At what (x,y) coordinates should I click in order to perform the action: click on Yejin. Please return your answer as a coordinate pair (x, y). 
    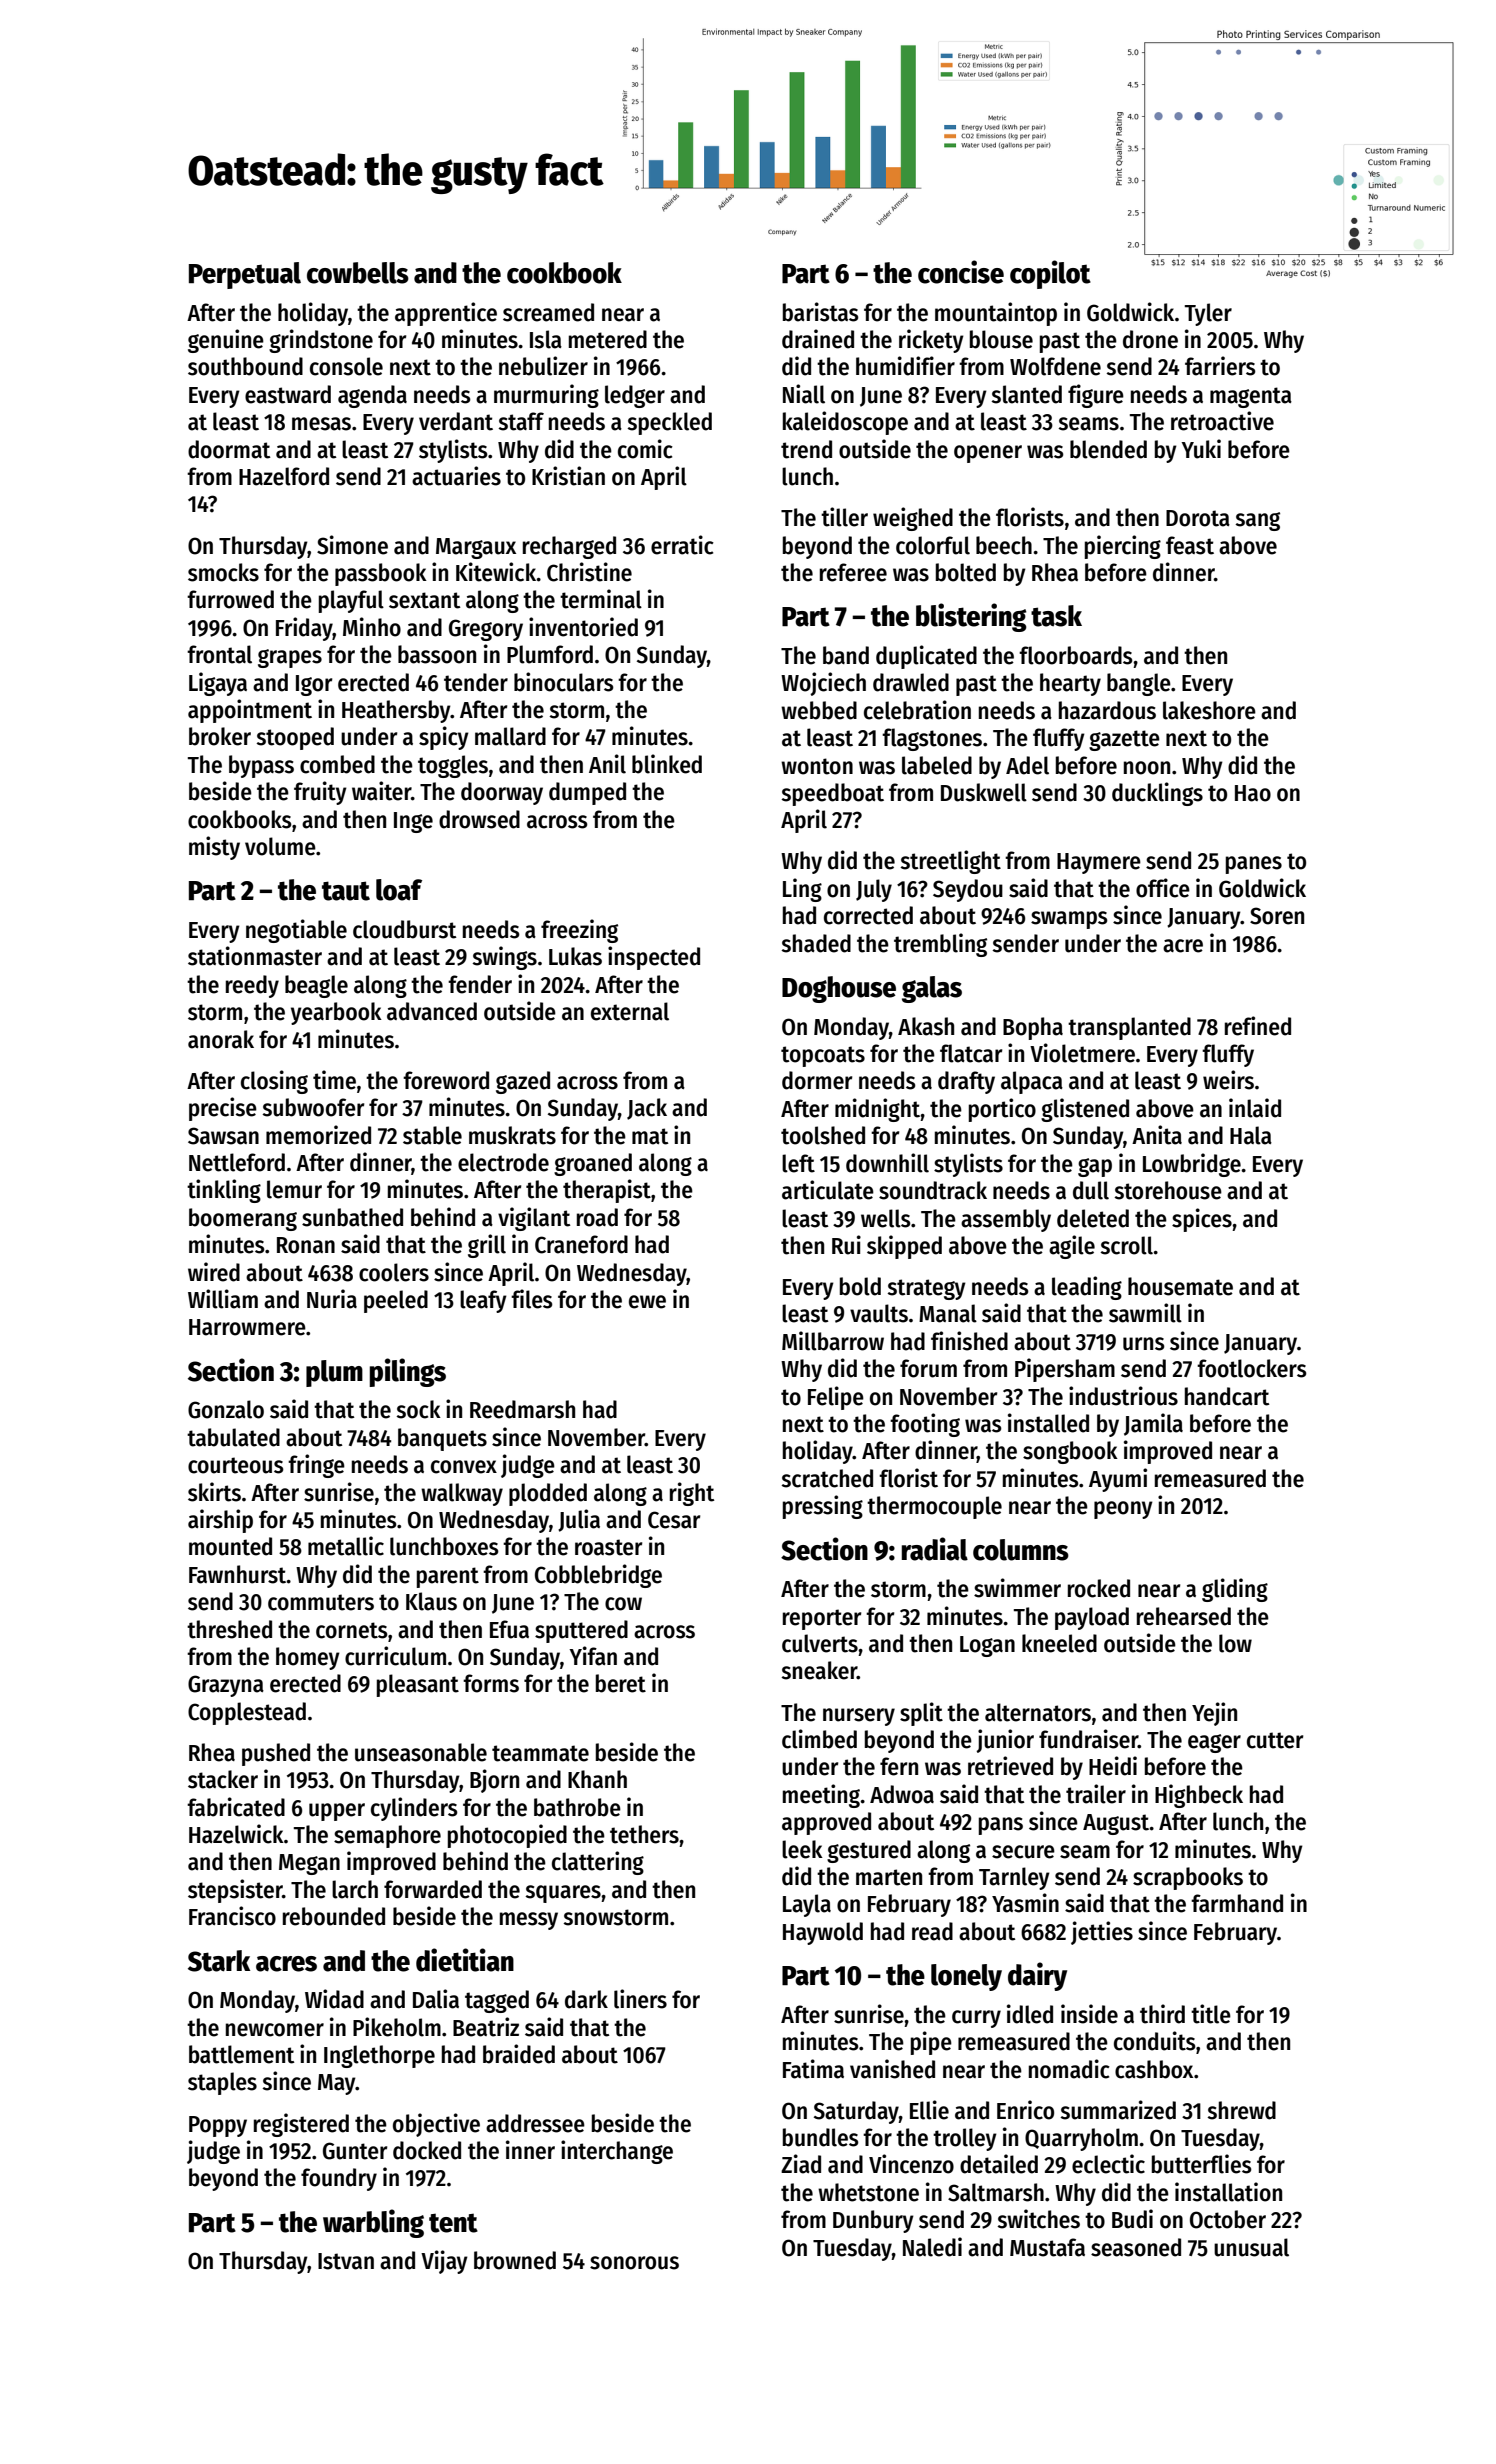
    Looking at the image, I should click on (1214, 1714).
